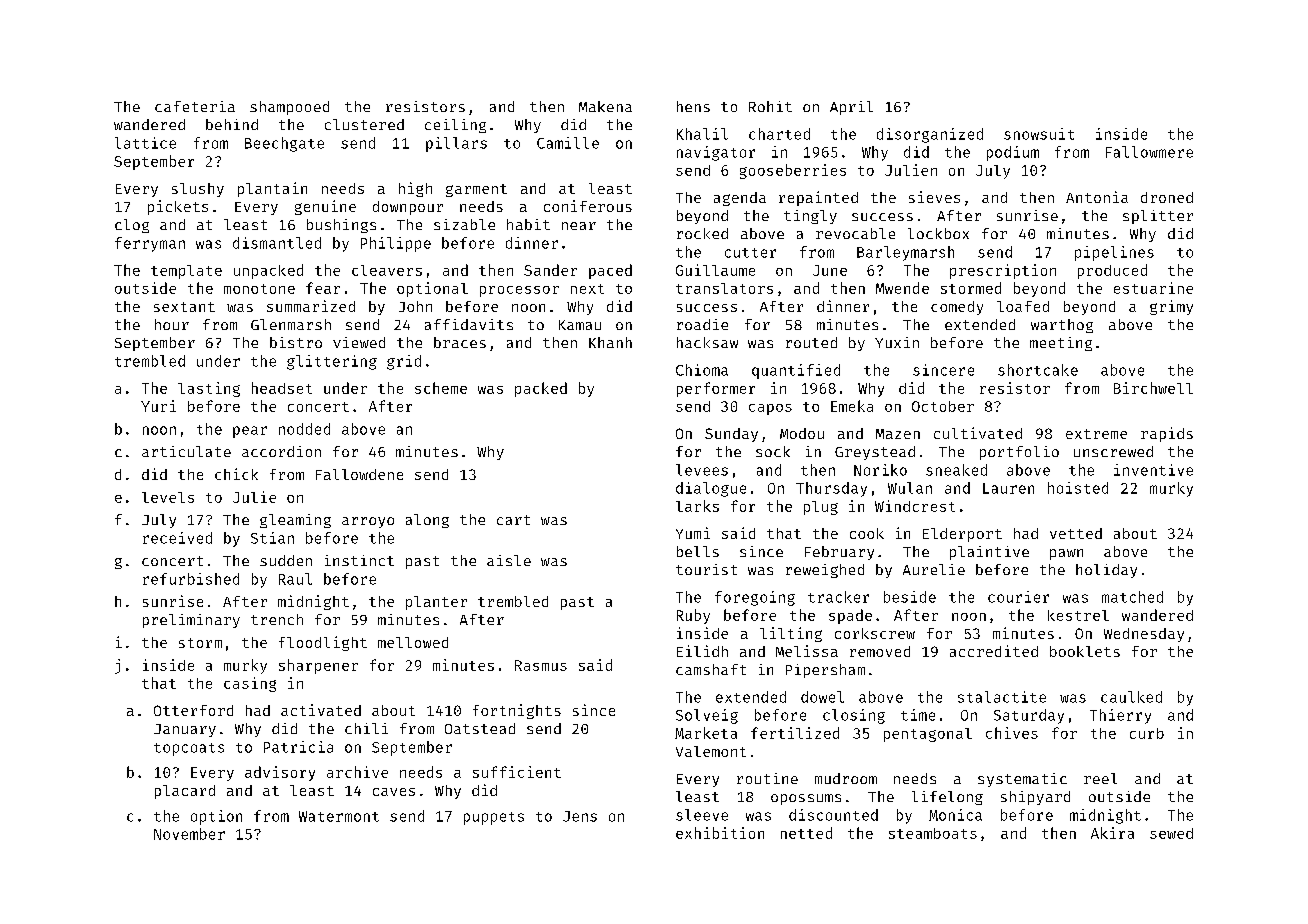  I want to click on preliminary, so click(191, 621).
